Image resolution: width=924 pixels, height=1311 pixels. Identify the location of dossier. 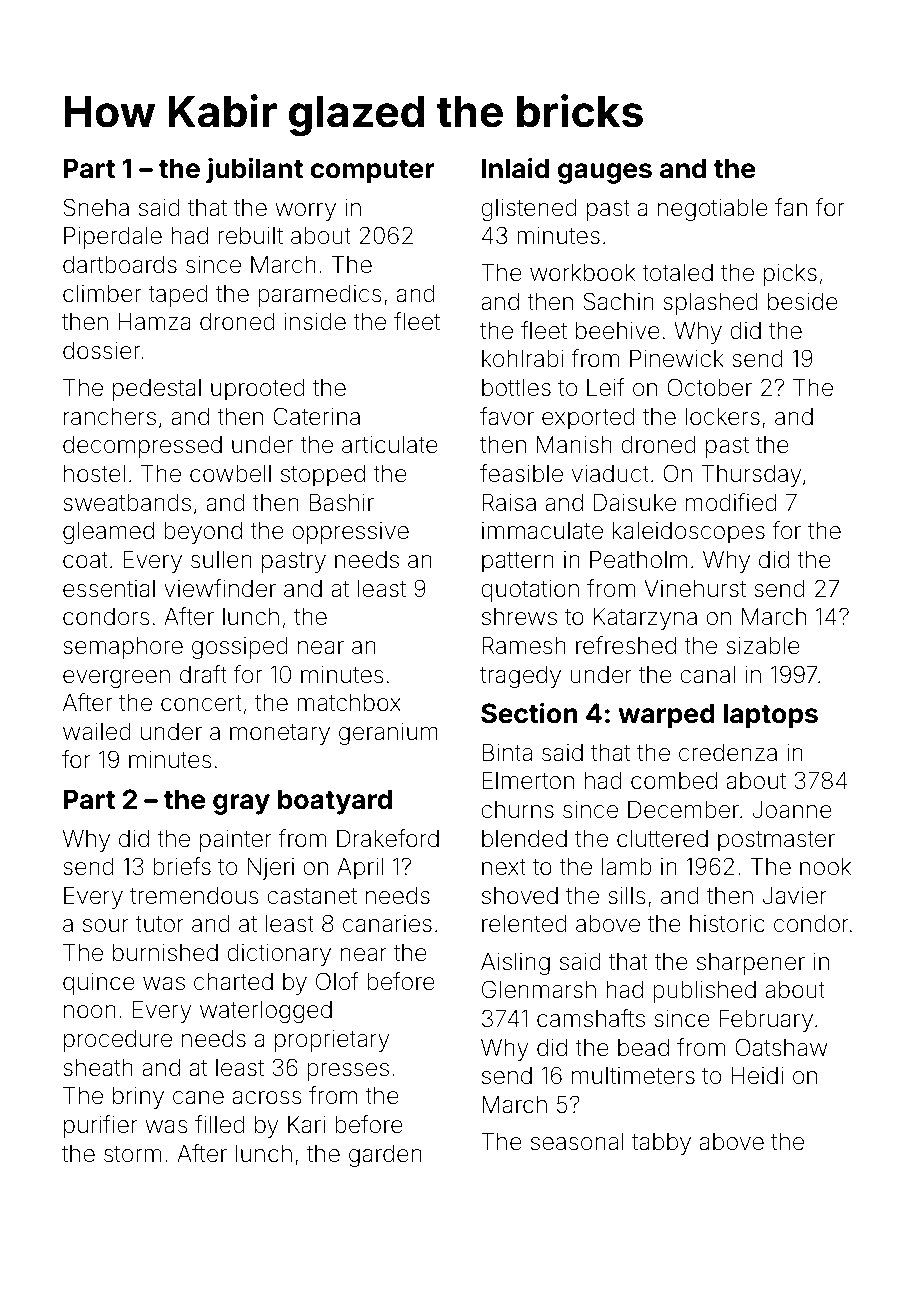
(101, 351).
